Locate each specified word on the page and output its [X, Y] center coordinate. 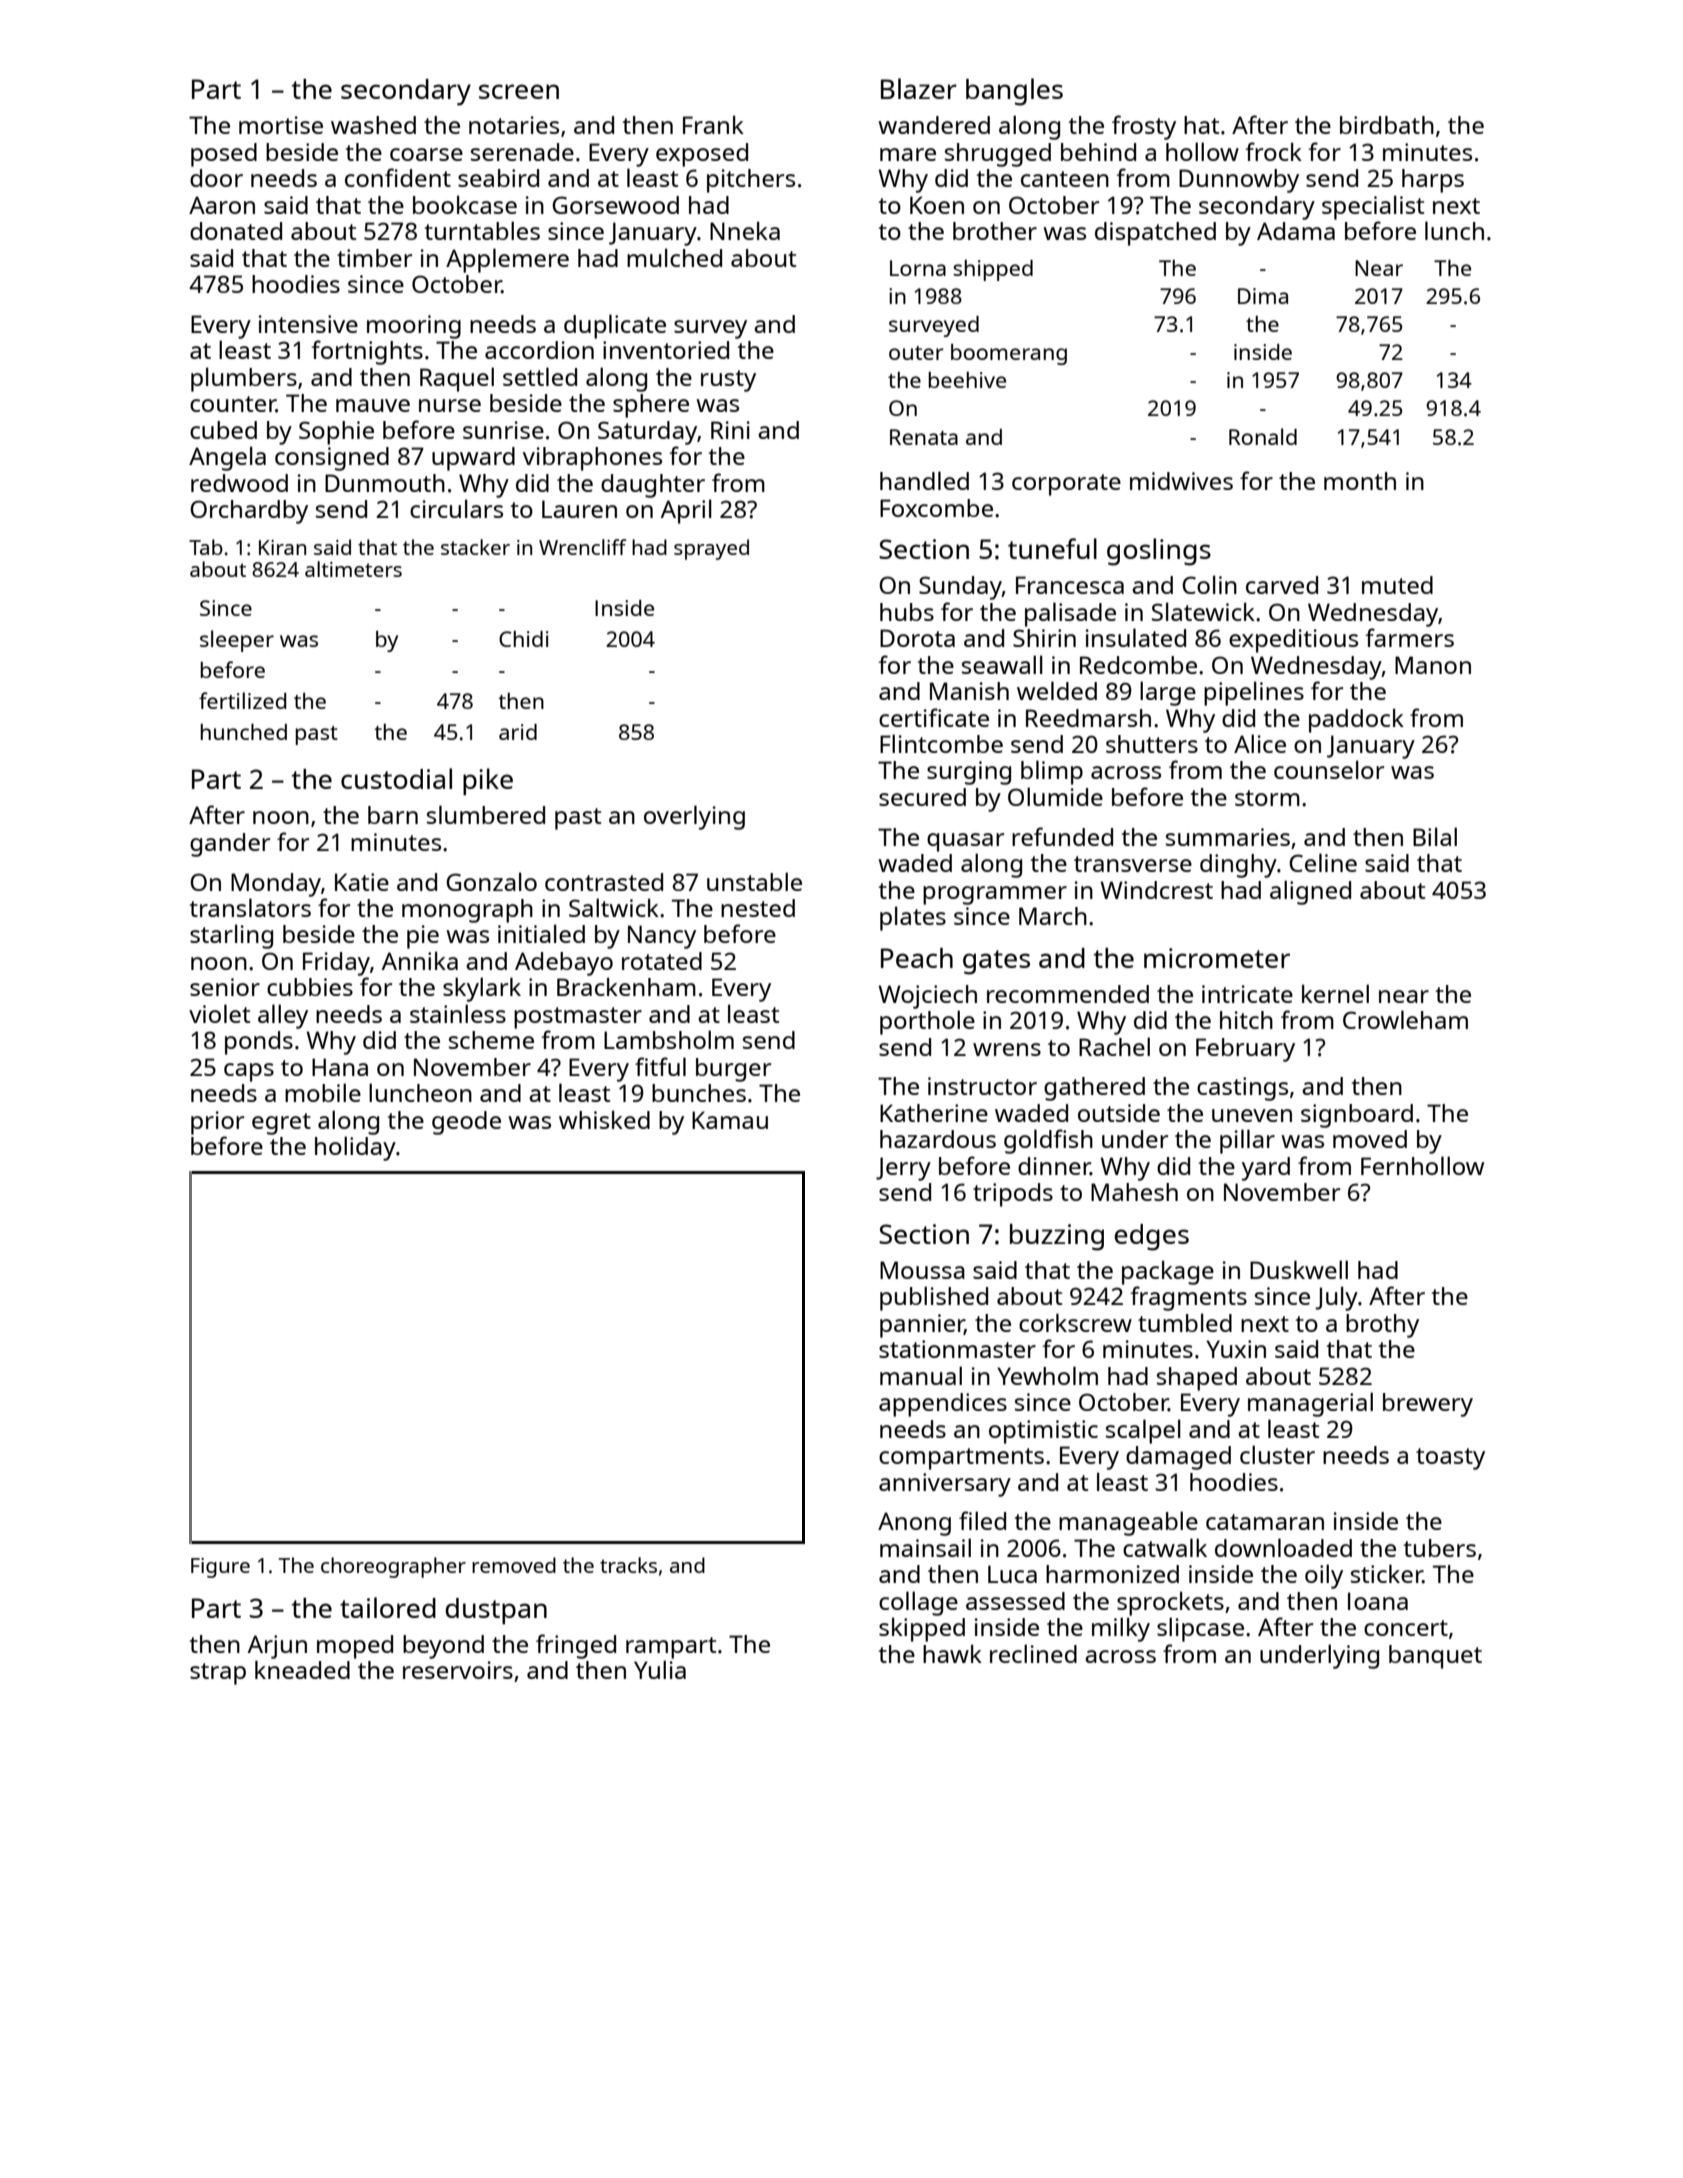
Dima [1263, 296]
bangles [1014, 92]
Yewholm [1047, 1375]
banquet [1435, 1657]
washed [373, 125]
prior [217, 1123]
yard [1266, 1169]
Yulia [660, 1669]
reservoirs [458, 1670]
